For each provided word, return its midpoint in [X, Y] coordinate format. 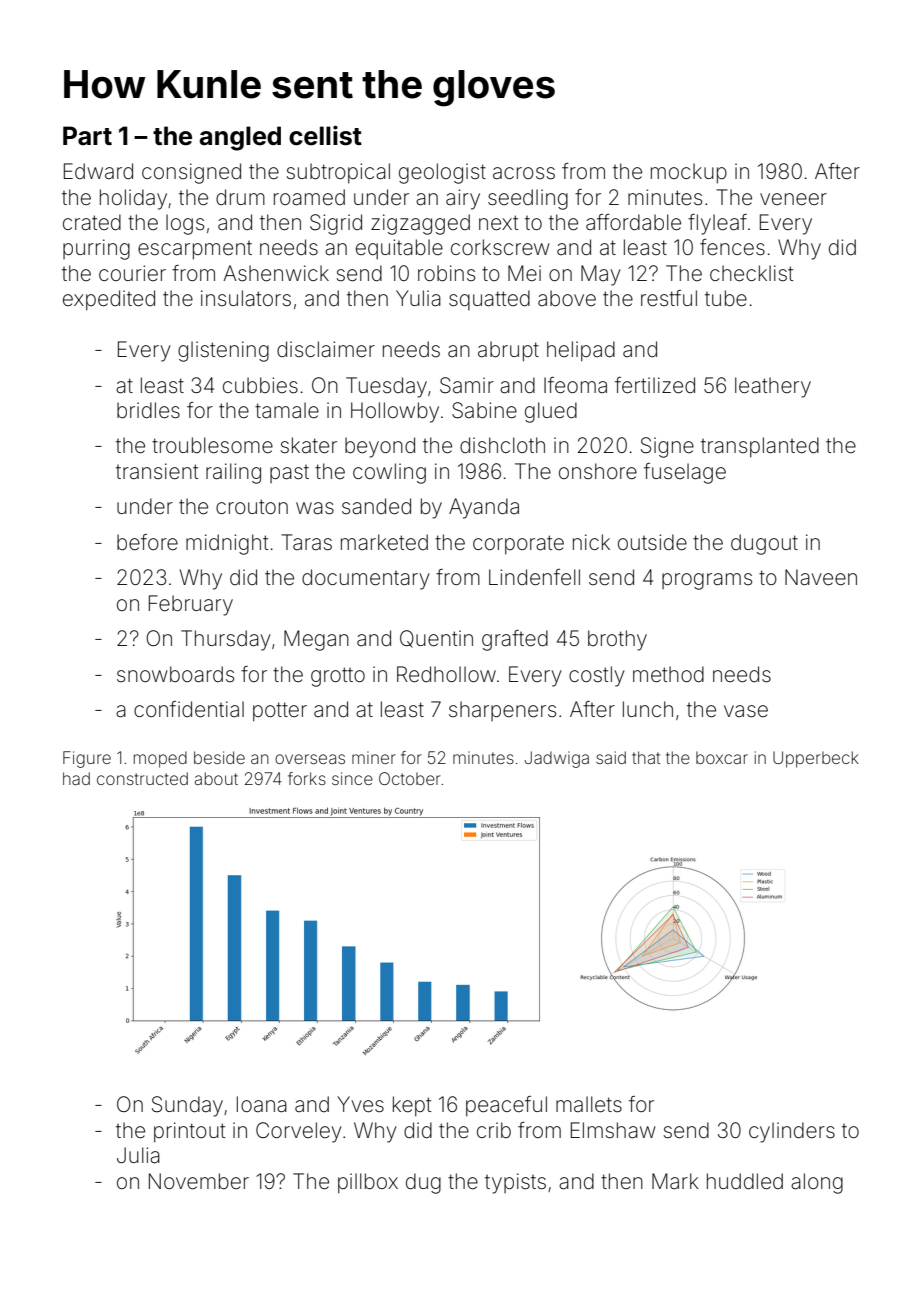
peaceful [506, 1106]
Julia [138, 1155]
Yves [360, 1104]
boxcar [722, 757]
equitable [399, 249]
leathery [773, 387]
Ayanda [484, 508]
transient [157, 471]
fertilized [655, 385]
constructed [142, 778]
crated [92, 222]
